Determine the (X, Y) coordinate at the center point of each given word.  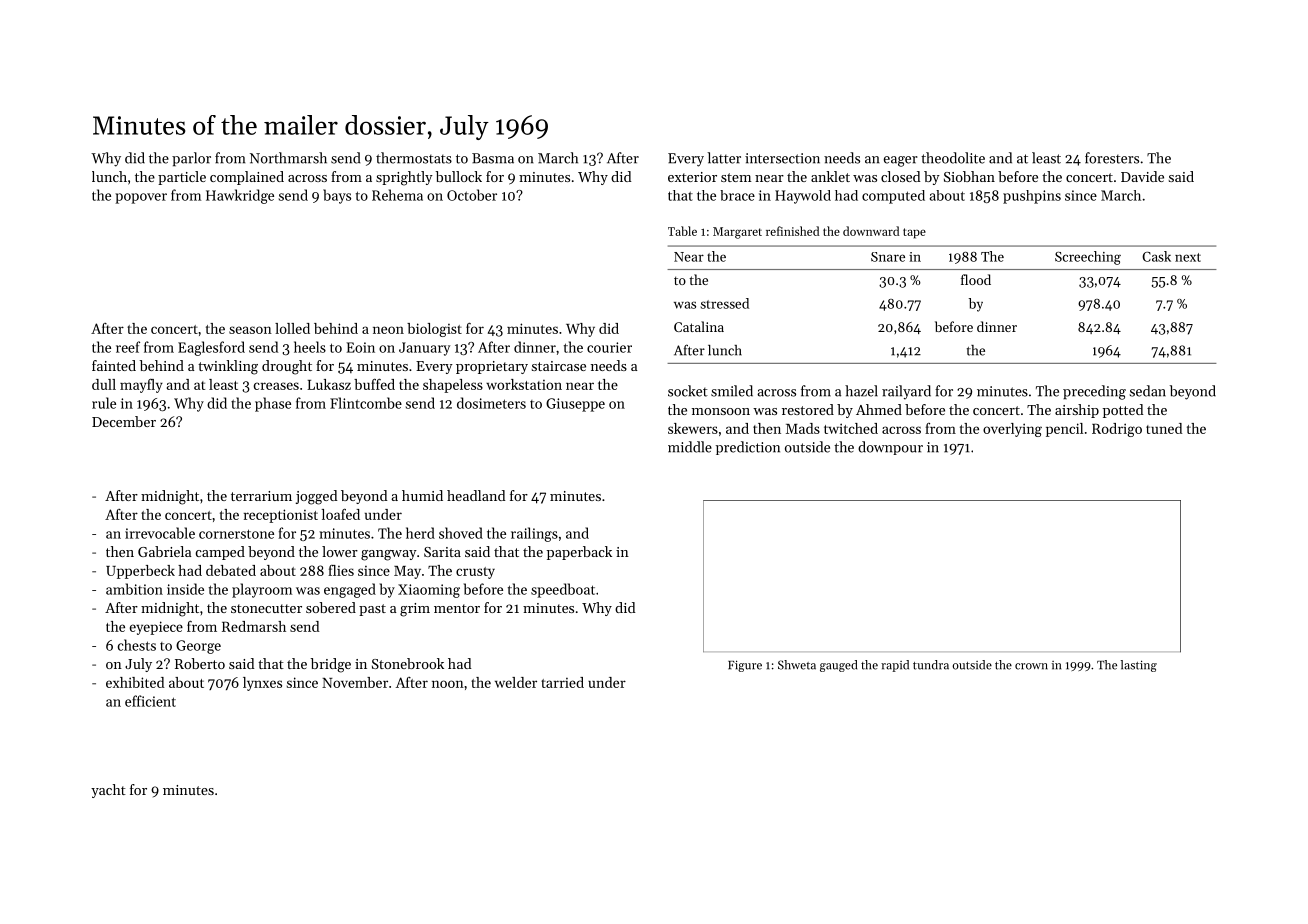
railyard (906, 392)
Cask (1156, 256)
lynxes (262, 684)
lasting (1139, 666)
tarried (562, 682)
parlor (191, 159)
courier (609, 347)
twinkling (228, 367)
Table (682, 231)
